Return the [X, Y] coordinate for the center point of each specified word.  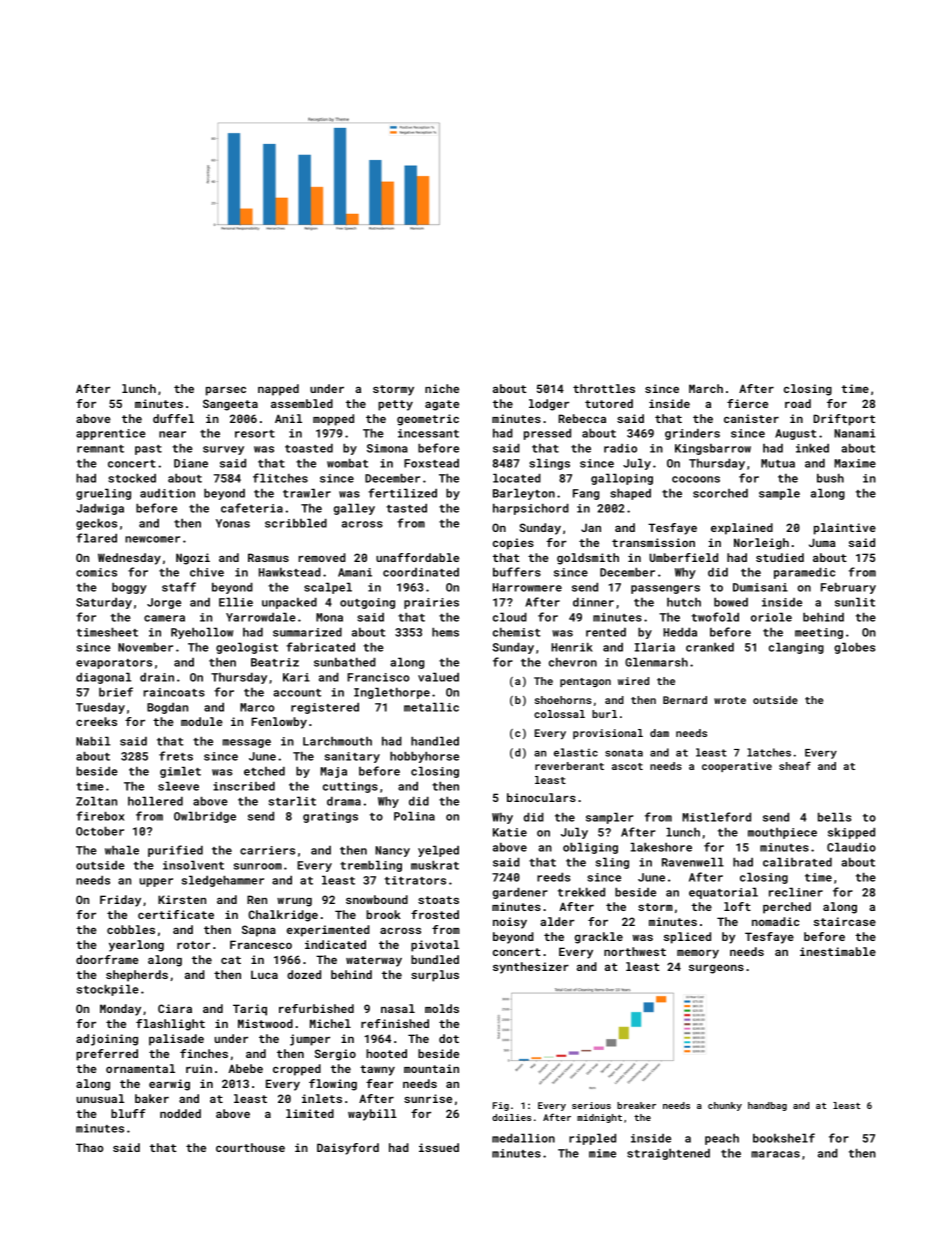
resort [255, 434]
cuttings [350, 787]
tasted [406, 508]
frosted [435, 914]
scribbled [296, 523]
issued [439, 1147]
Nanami [854, 433]
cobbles [131, 929]
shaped [630, 494]
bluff [128, 1113]
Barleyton [524, 494]
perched [787, 908]
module [202, 721]
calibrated [797, 862]
